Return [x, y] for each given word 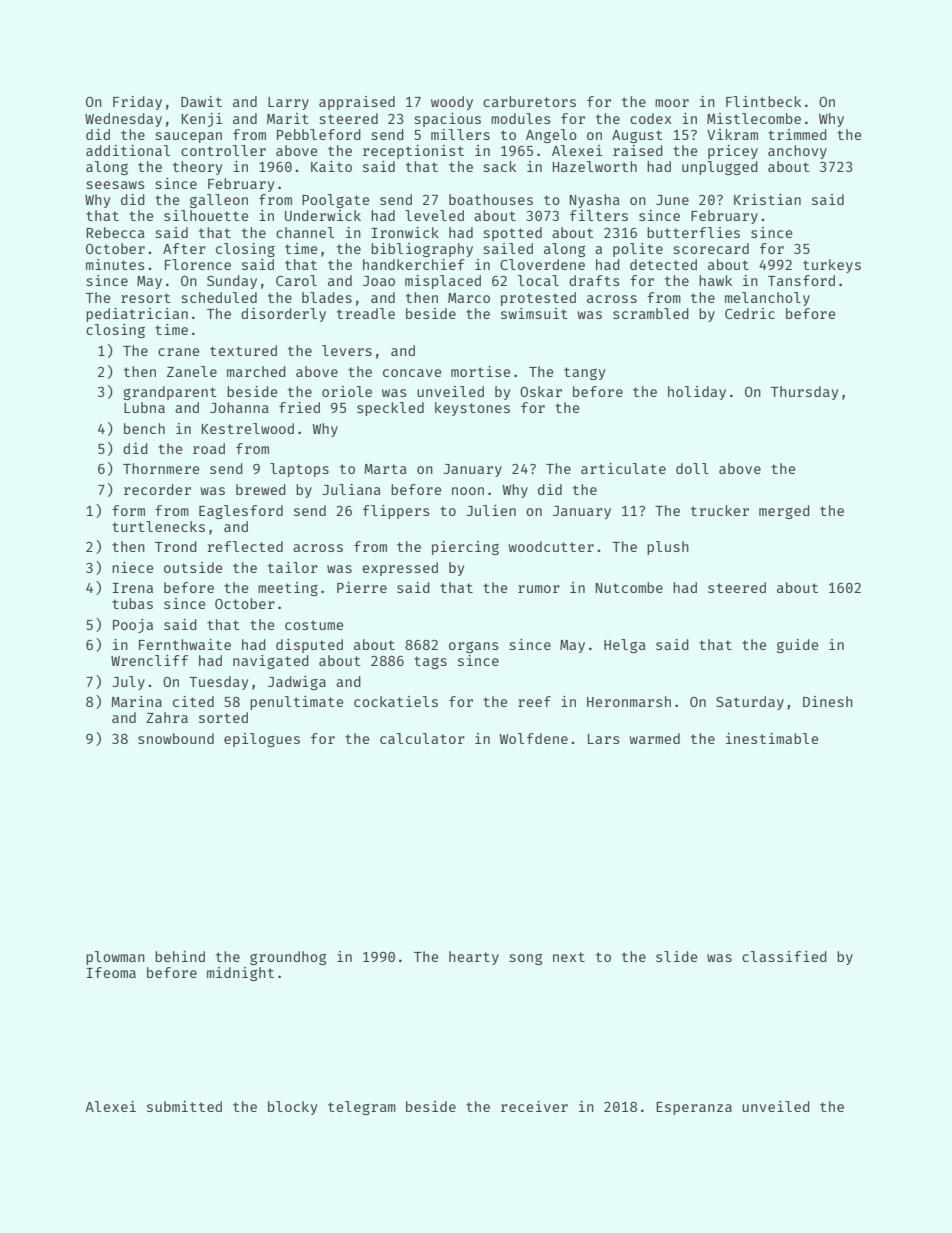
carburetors [529, 101]
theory [197, 168]
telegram [362, 1108]
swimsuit [534, 313]
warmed [654, 738]
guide [798, 646]
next [569, 957]
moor [672, 103]
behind [180, 956]
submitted [184, 1106]
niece [133, 567]
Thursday [804, 393]
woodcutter [551, 546]
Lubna [144, 407]
